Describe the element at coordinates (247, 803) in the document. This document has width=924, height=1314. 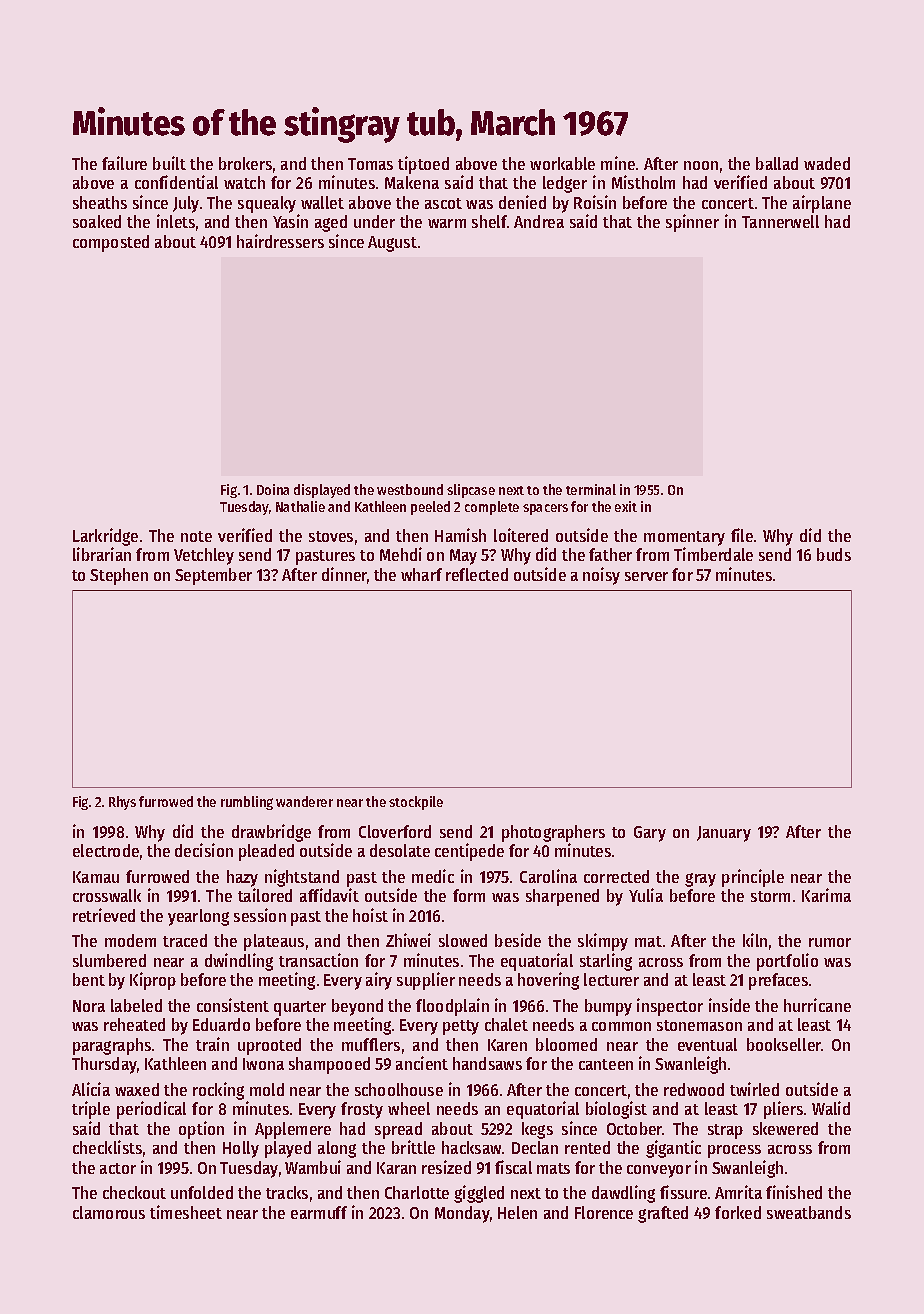
I see `rumbling` at that location.
